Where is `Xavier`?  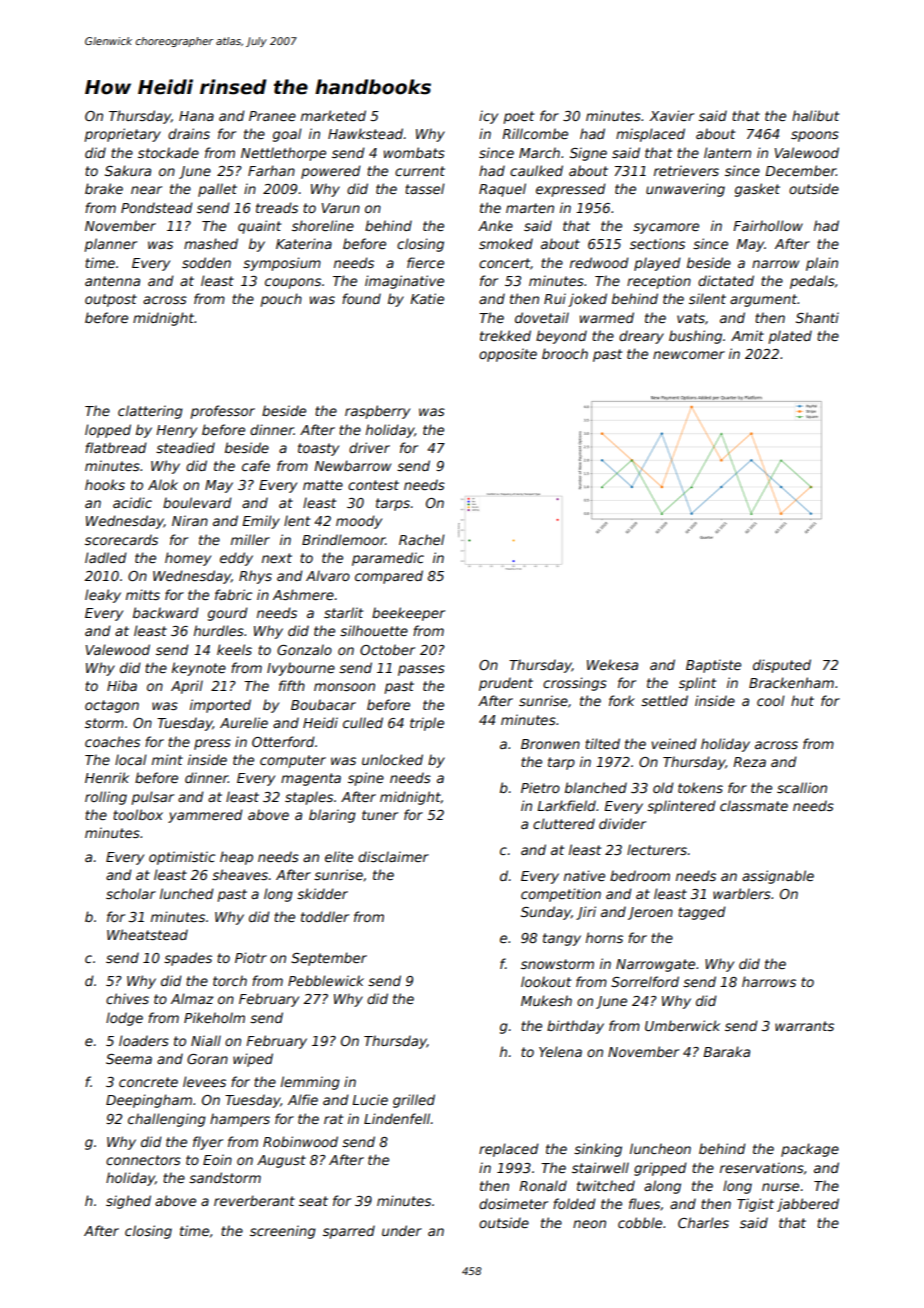 Xavier is located at coordinates (671, 115).
